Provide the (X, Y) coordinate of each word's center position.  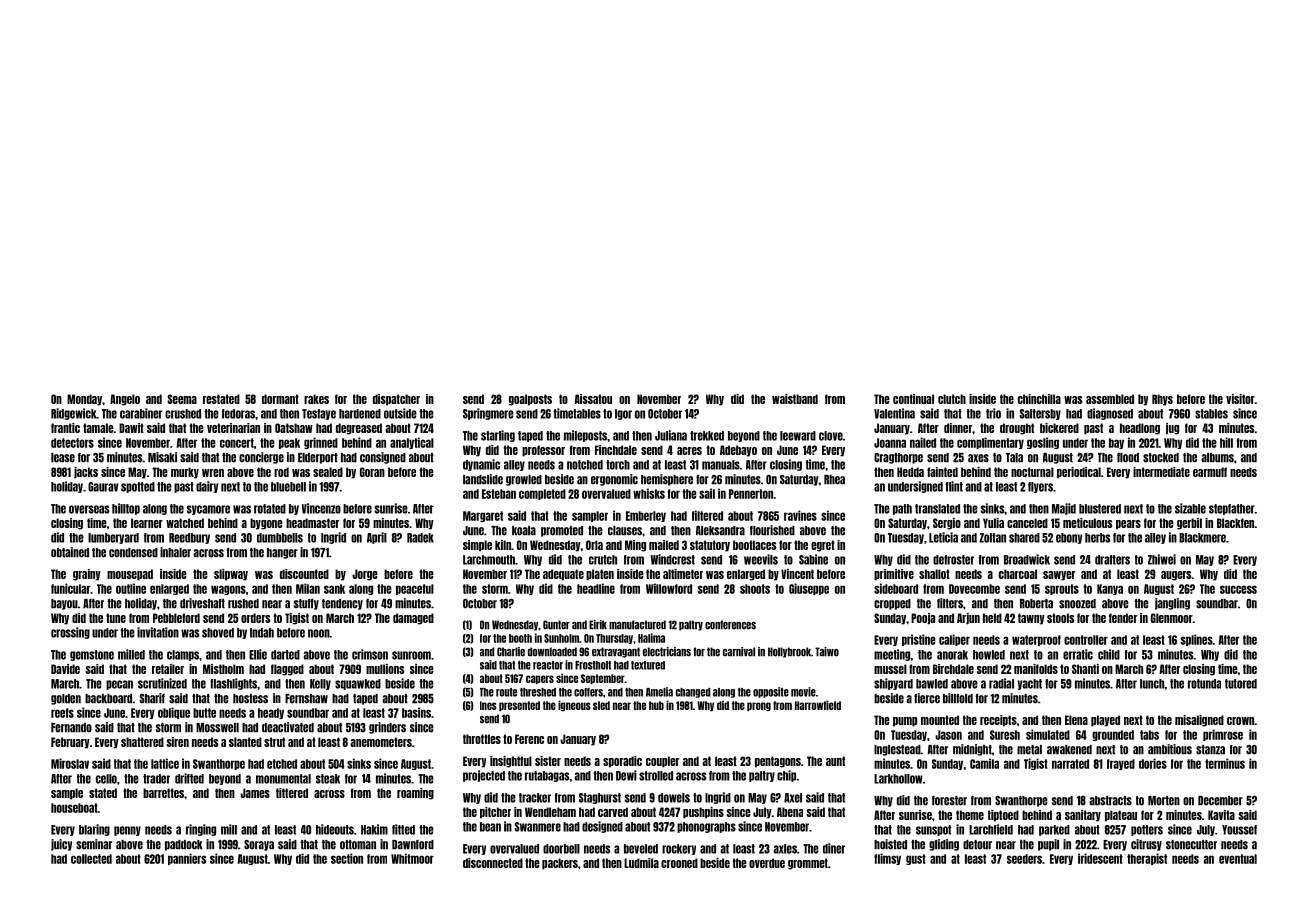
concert (237, 443)
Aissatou (593, 399)
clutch (952, 399)
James (255, 793)
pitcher (495, 813)
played (1105, 721)
